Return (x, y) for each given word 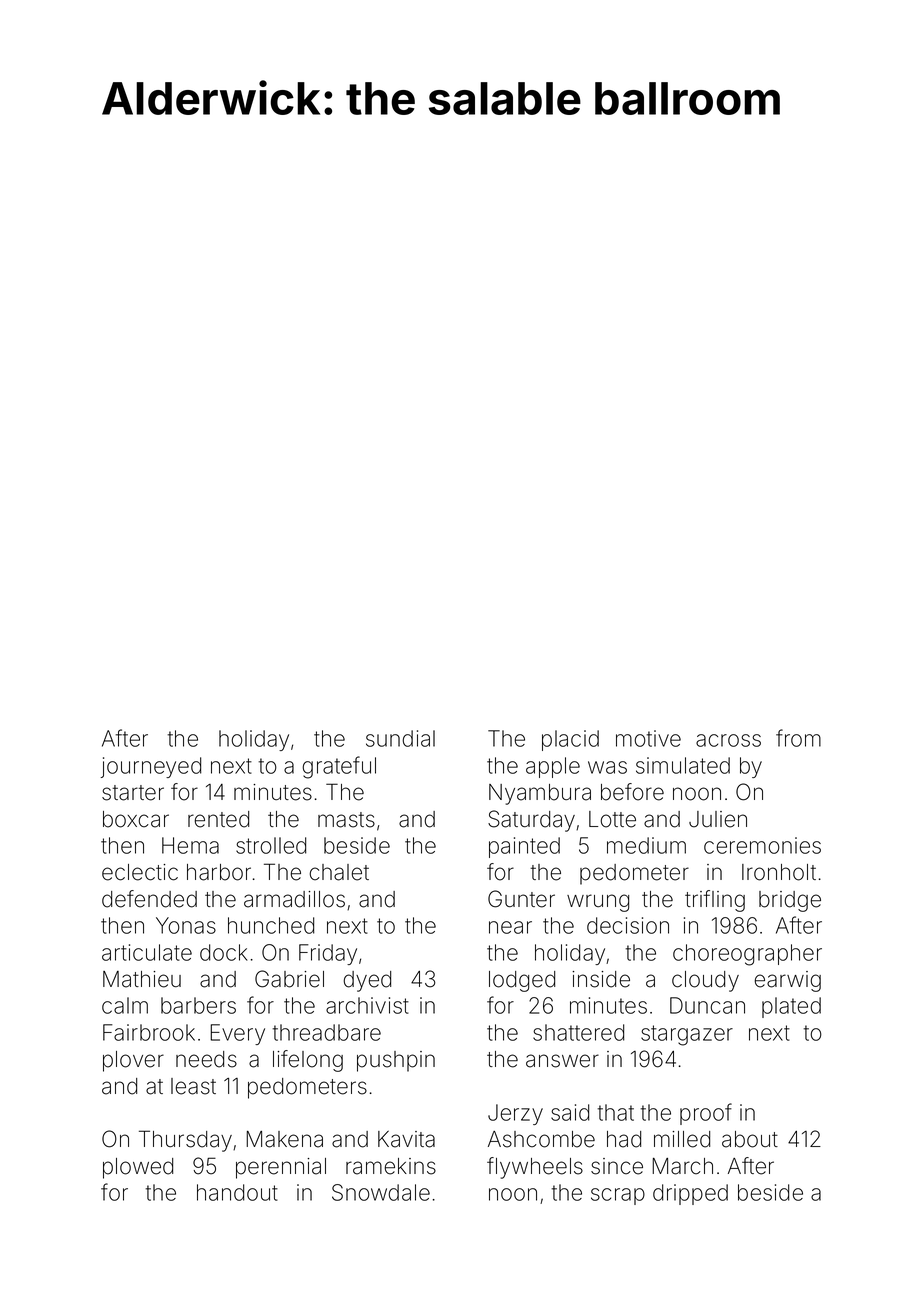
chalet (339, 872)
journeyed (151, 767)
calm (125, 1005)
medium (646, 845)
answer (562, 1061)
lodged (522, 981)
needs (206, 1059)
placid (570, 740)
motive (648, 738)
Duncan (707, 1005)
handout (237, 1192)
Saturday (531, 821)
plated (791, 1007)
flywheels (535, 1168)
